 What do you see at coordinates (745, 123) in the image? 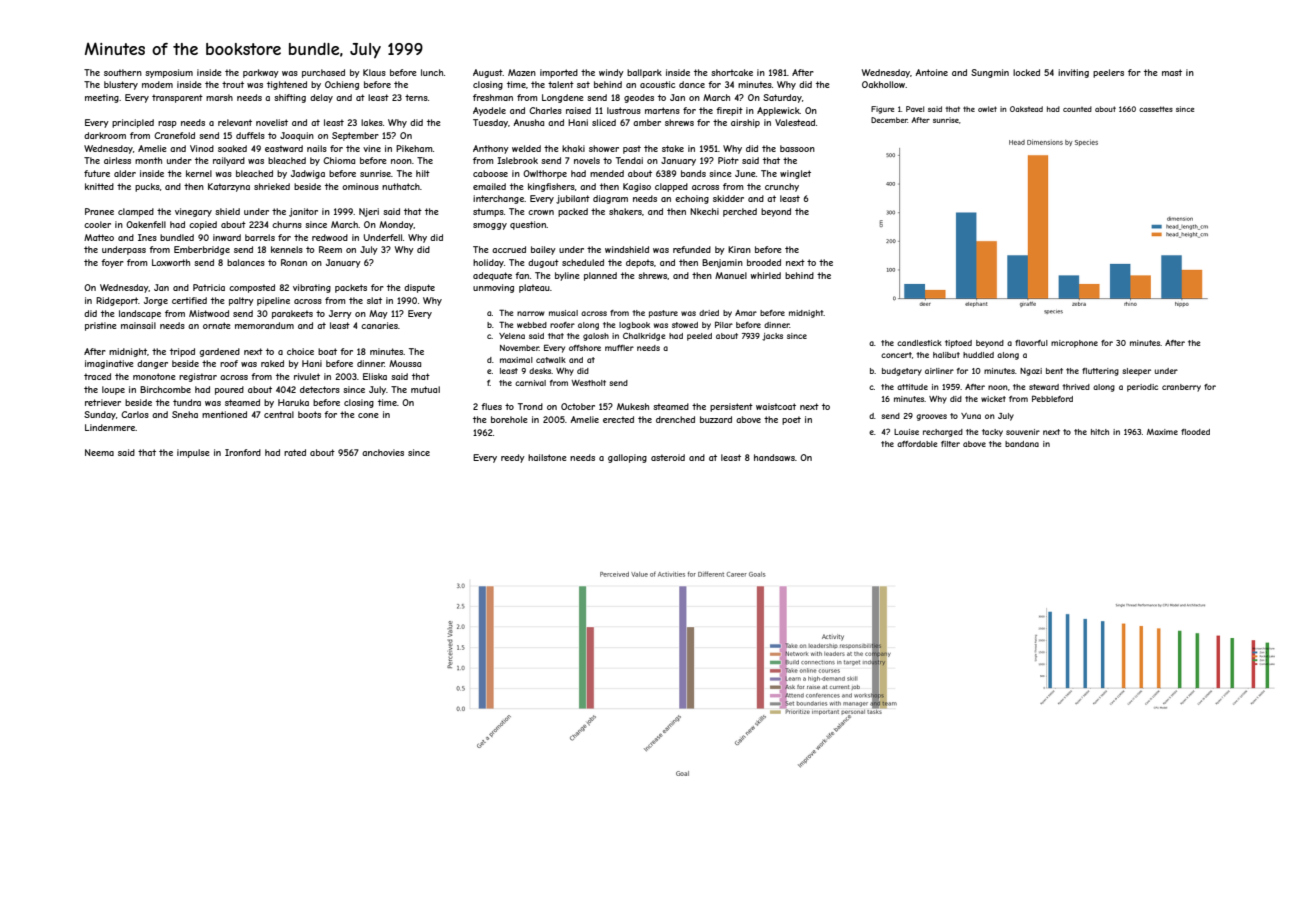
I see `airship` at bounding box center [745, 123].
